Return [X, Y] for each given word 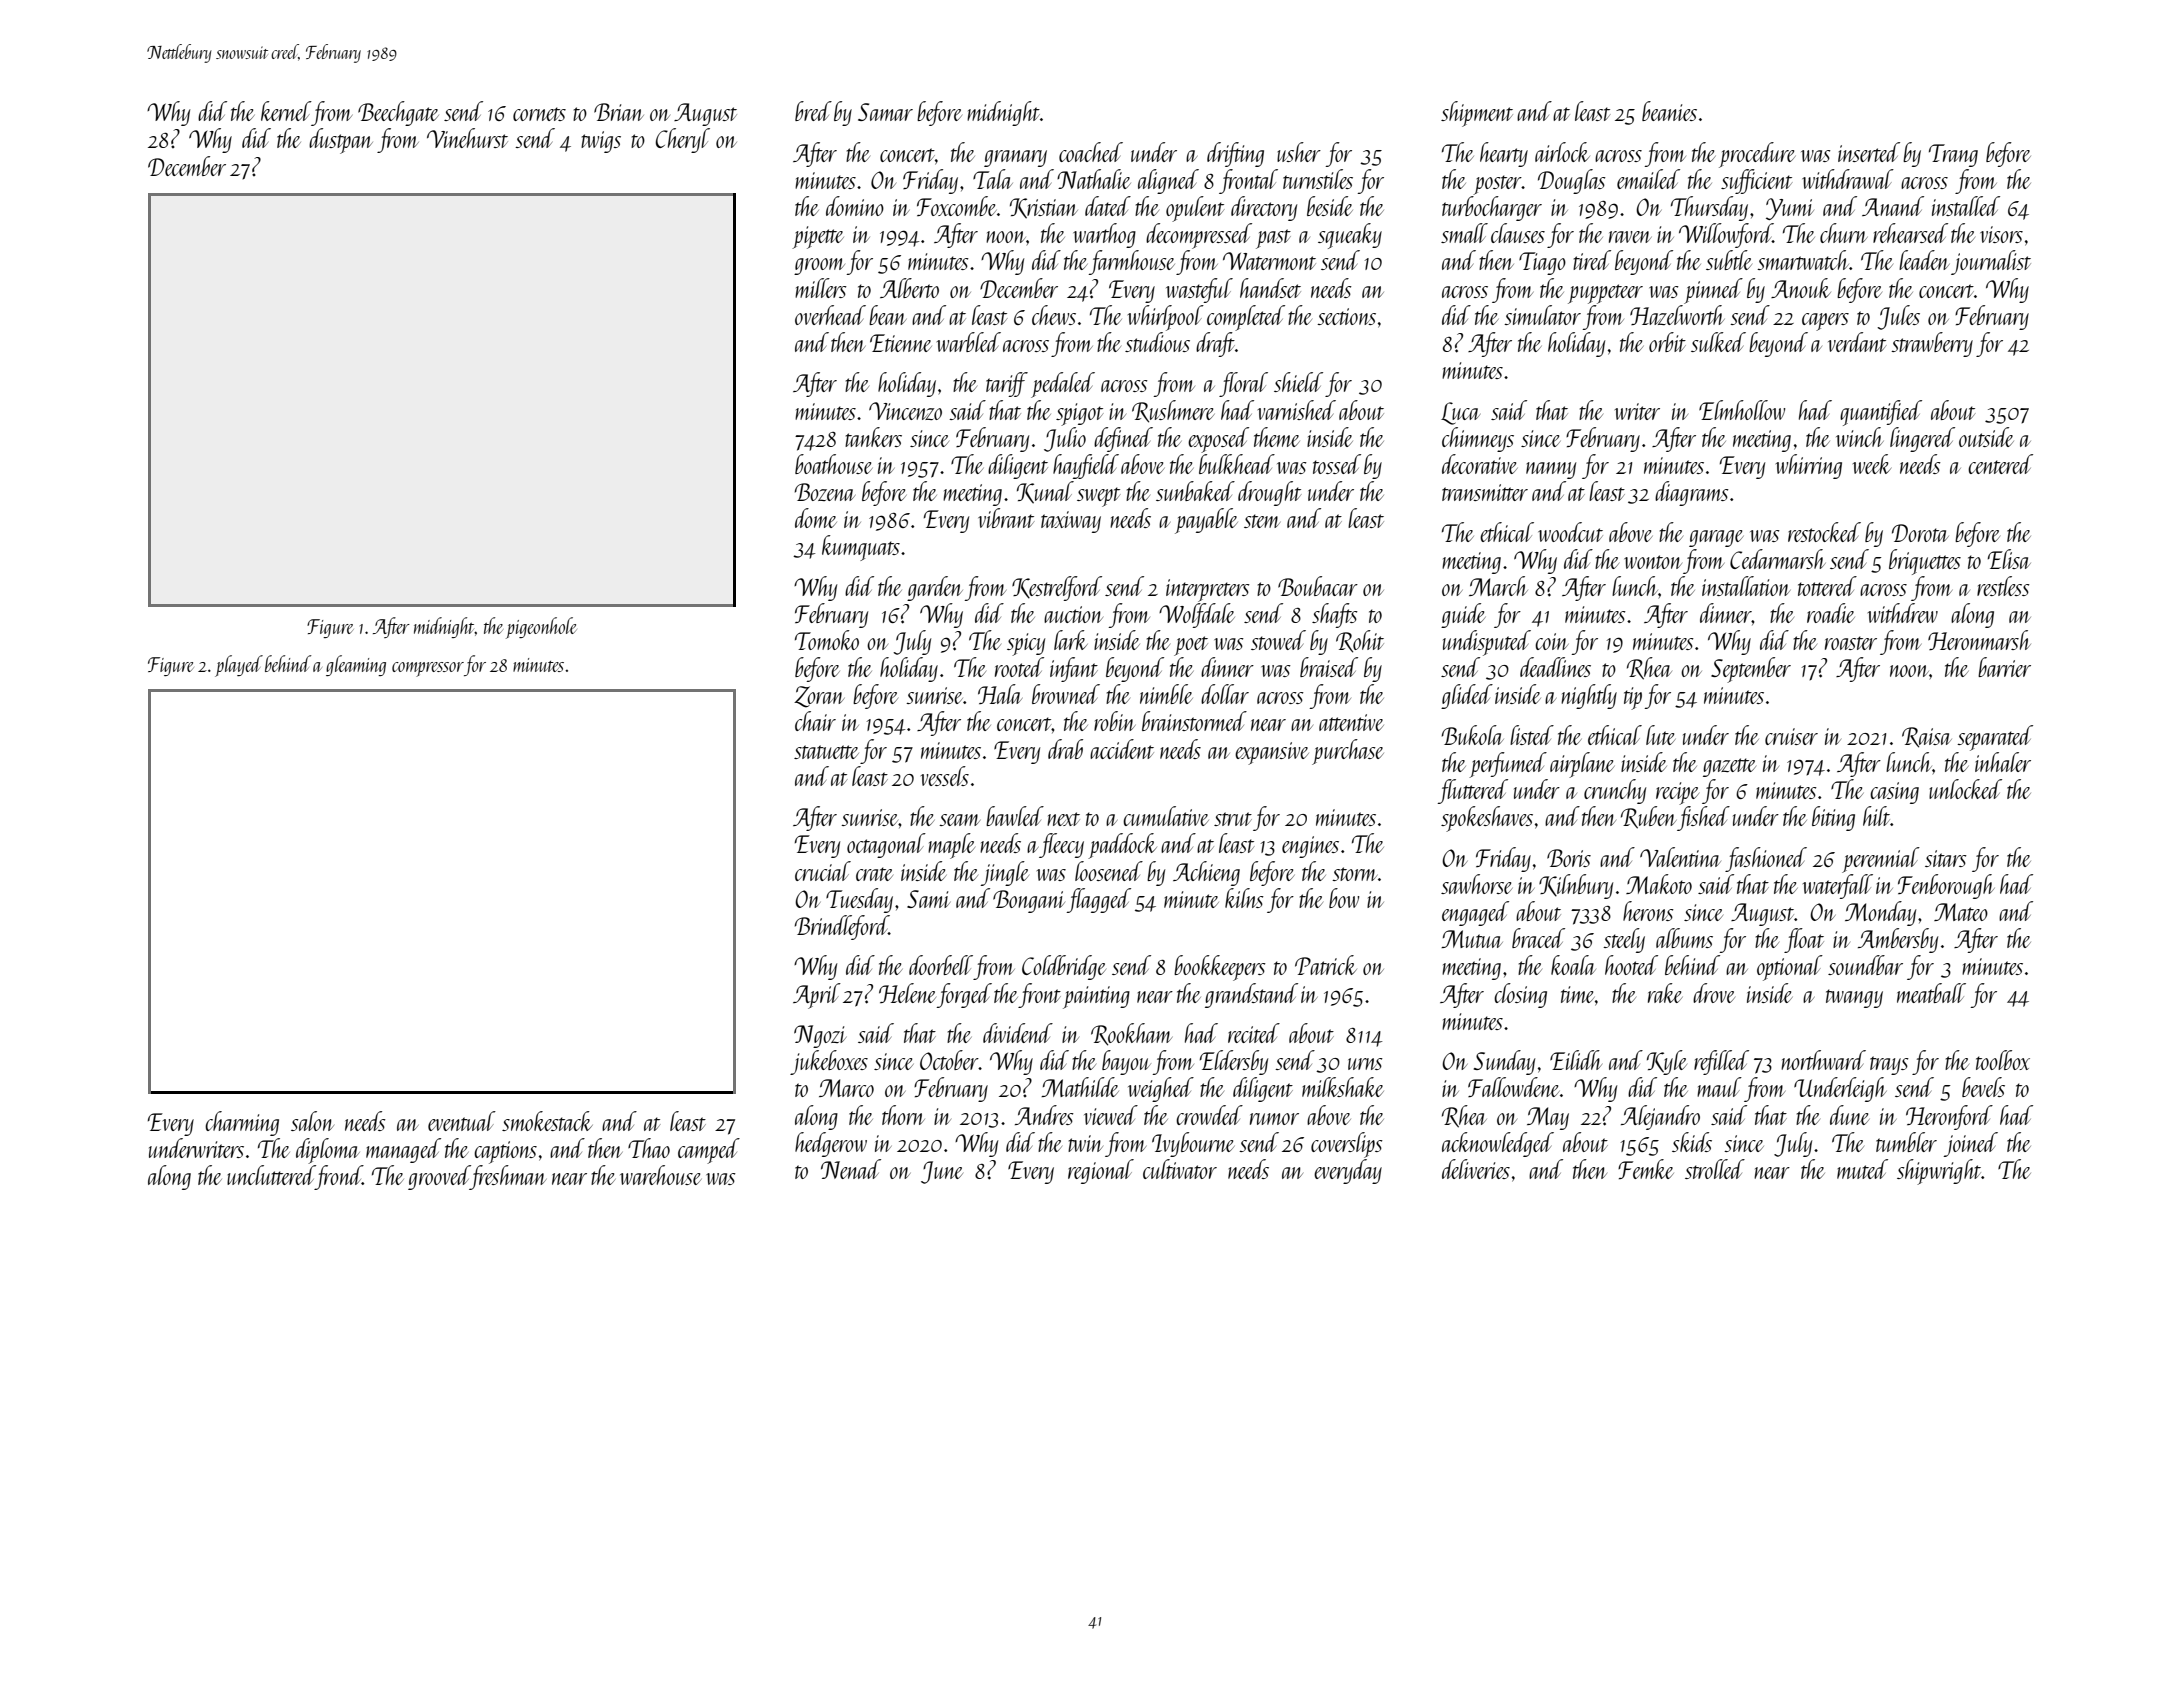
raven [1630, 237]
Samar [885, 112]
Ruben [1649, 817]
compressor [428, 669]
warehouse [661, 1175]
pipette [818, 237]
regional [1101, 1171]
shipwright [1939, 1172]
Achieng [1206, 873]
